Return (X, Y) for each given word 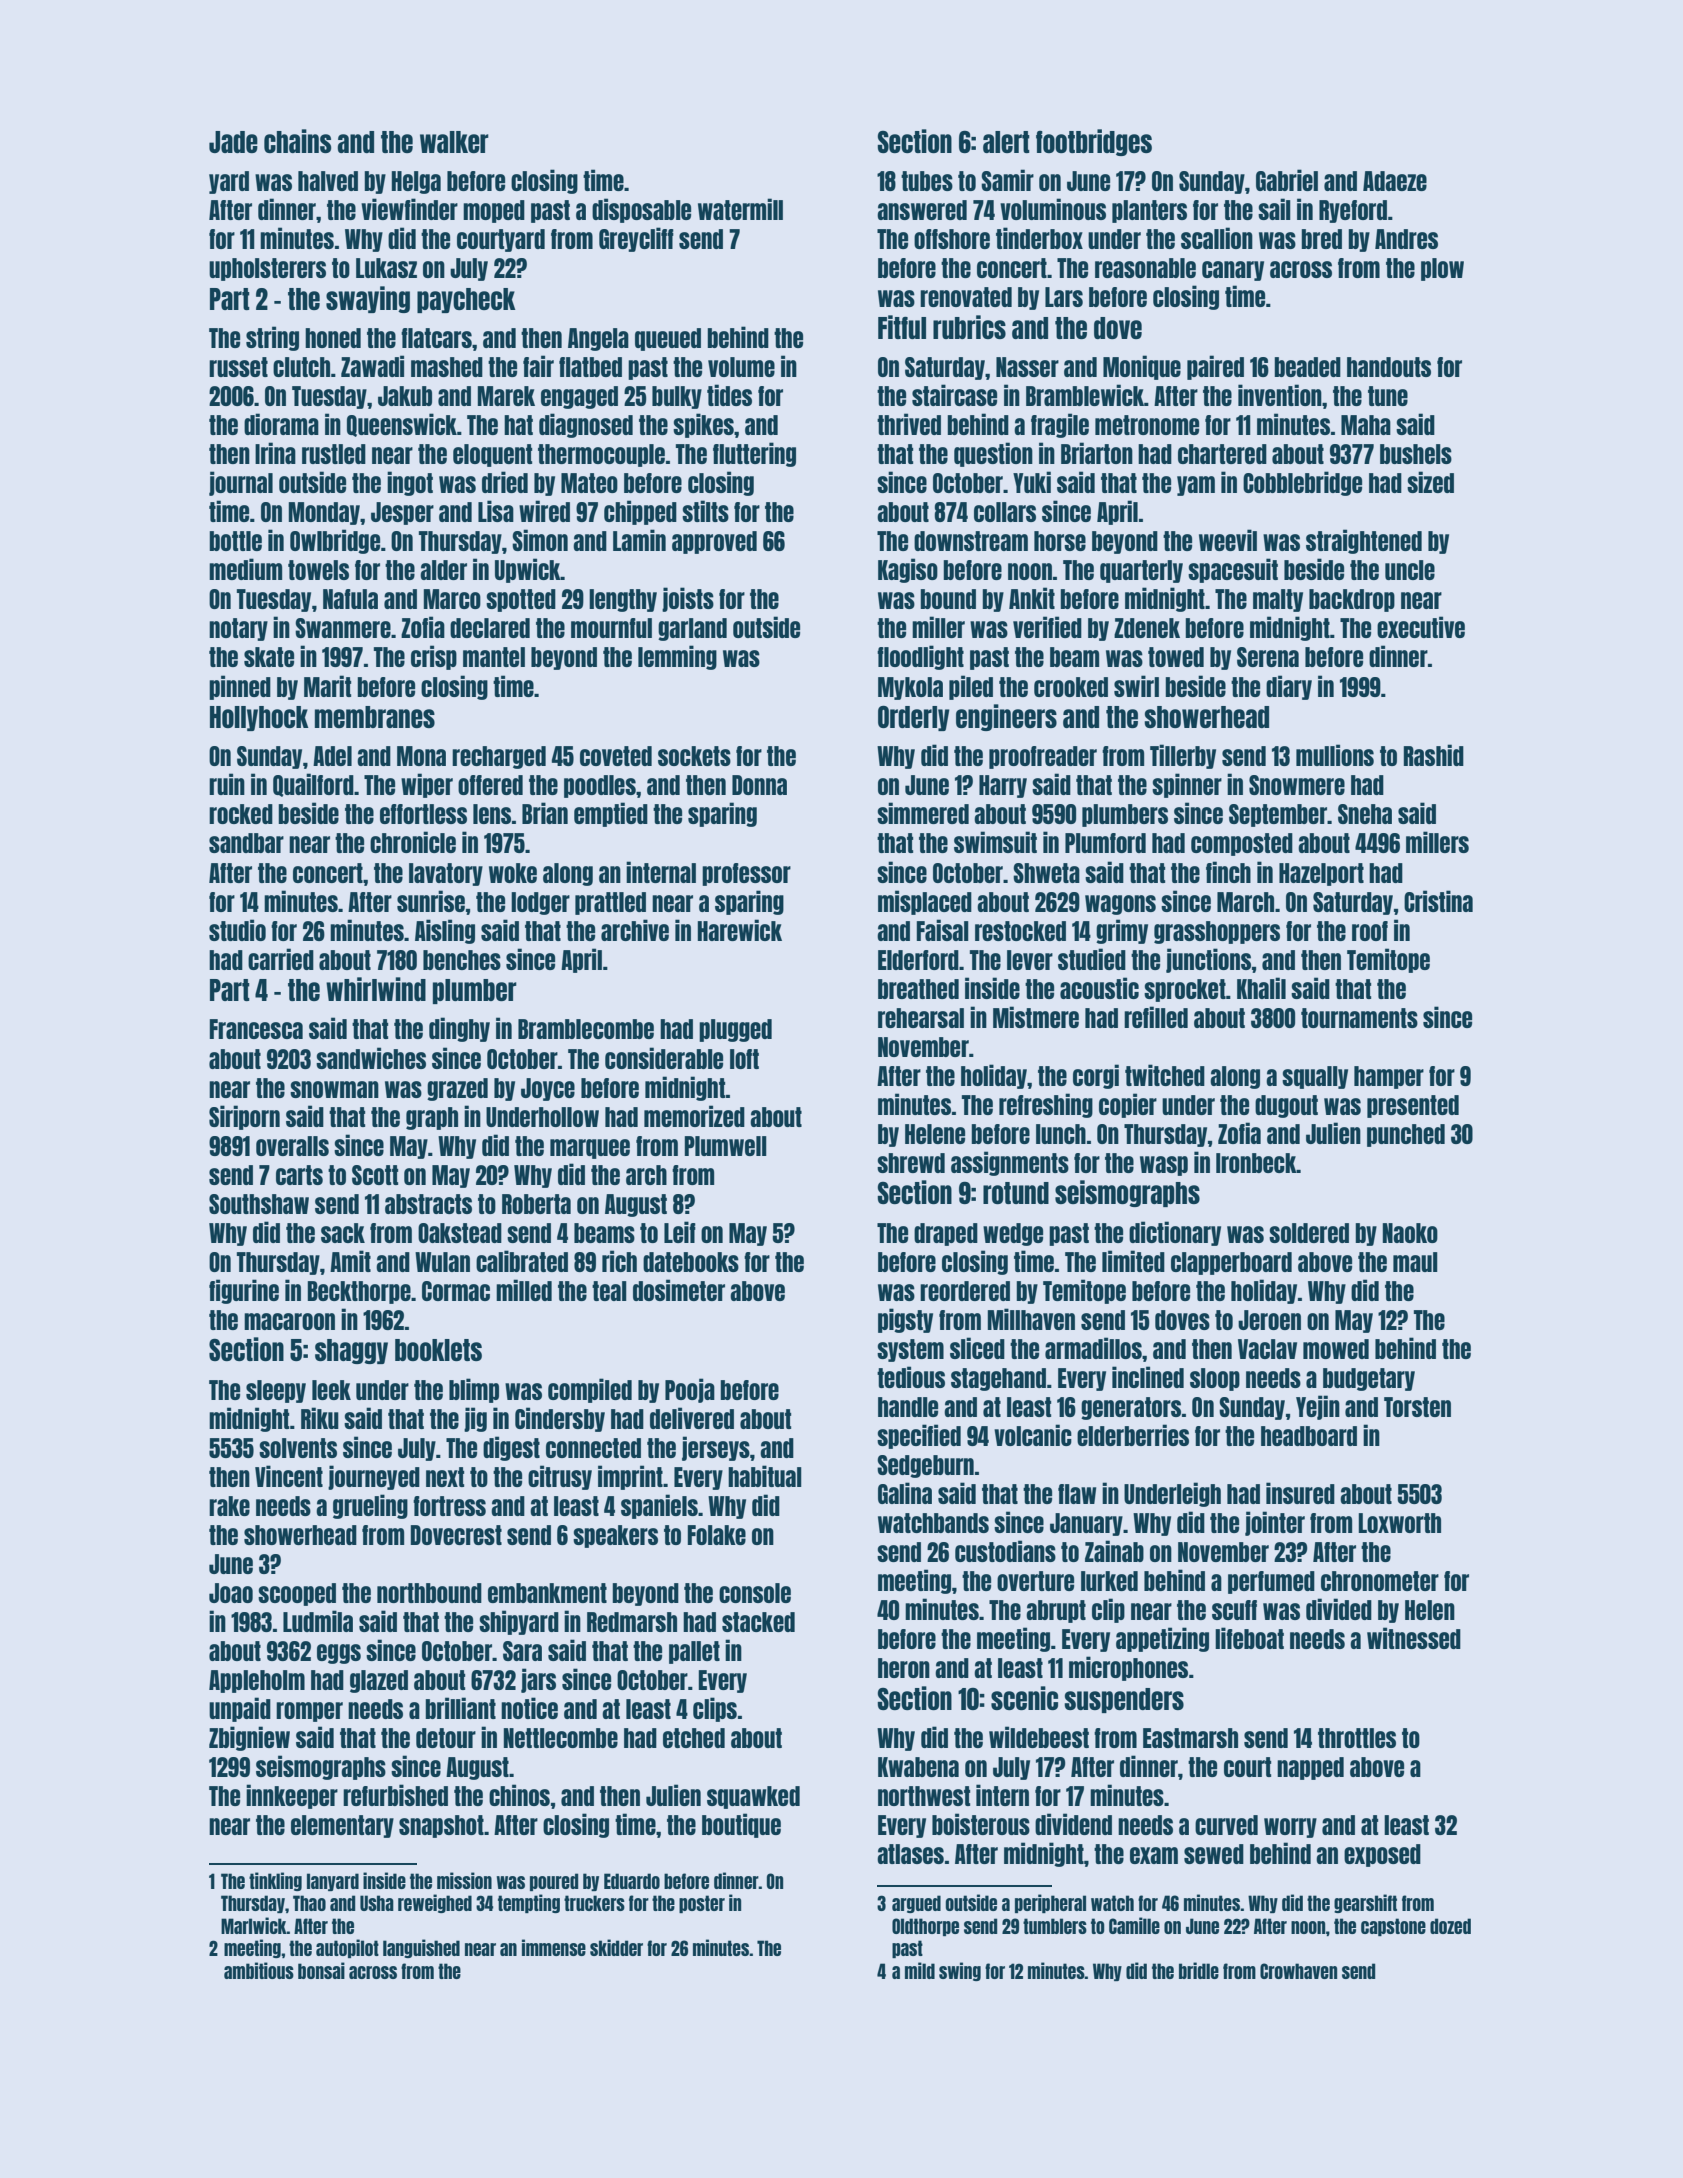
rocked (241, 814)
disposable (641, 210)
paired (1215, 367)
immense (554, 1947)
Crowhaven (1298, 1971)
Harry (1003, 786)
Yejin (1318, 1407)
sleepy (276, 1391)
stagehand (998, 1379)
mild (920, 1970)
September (1278, 815)
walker (454, 142)
